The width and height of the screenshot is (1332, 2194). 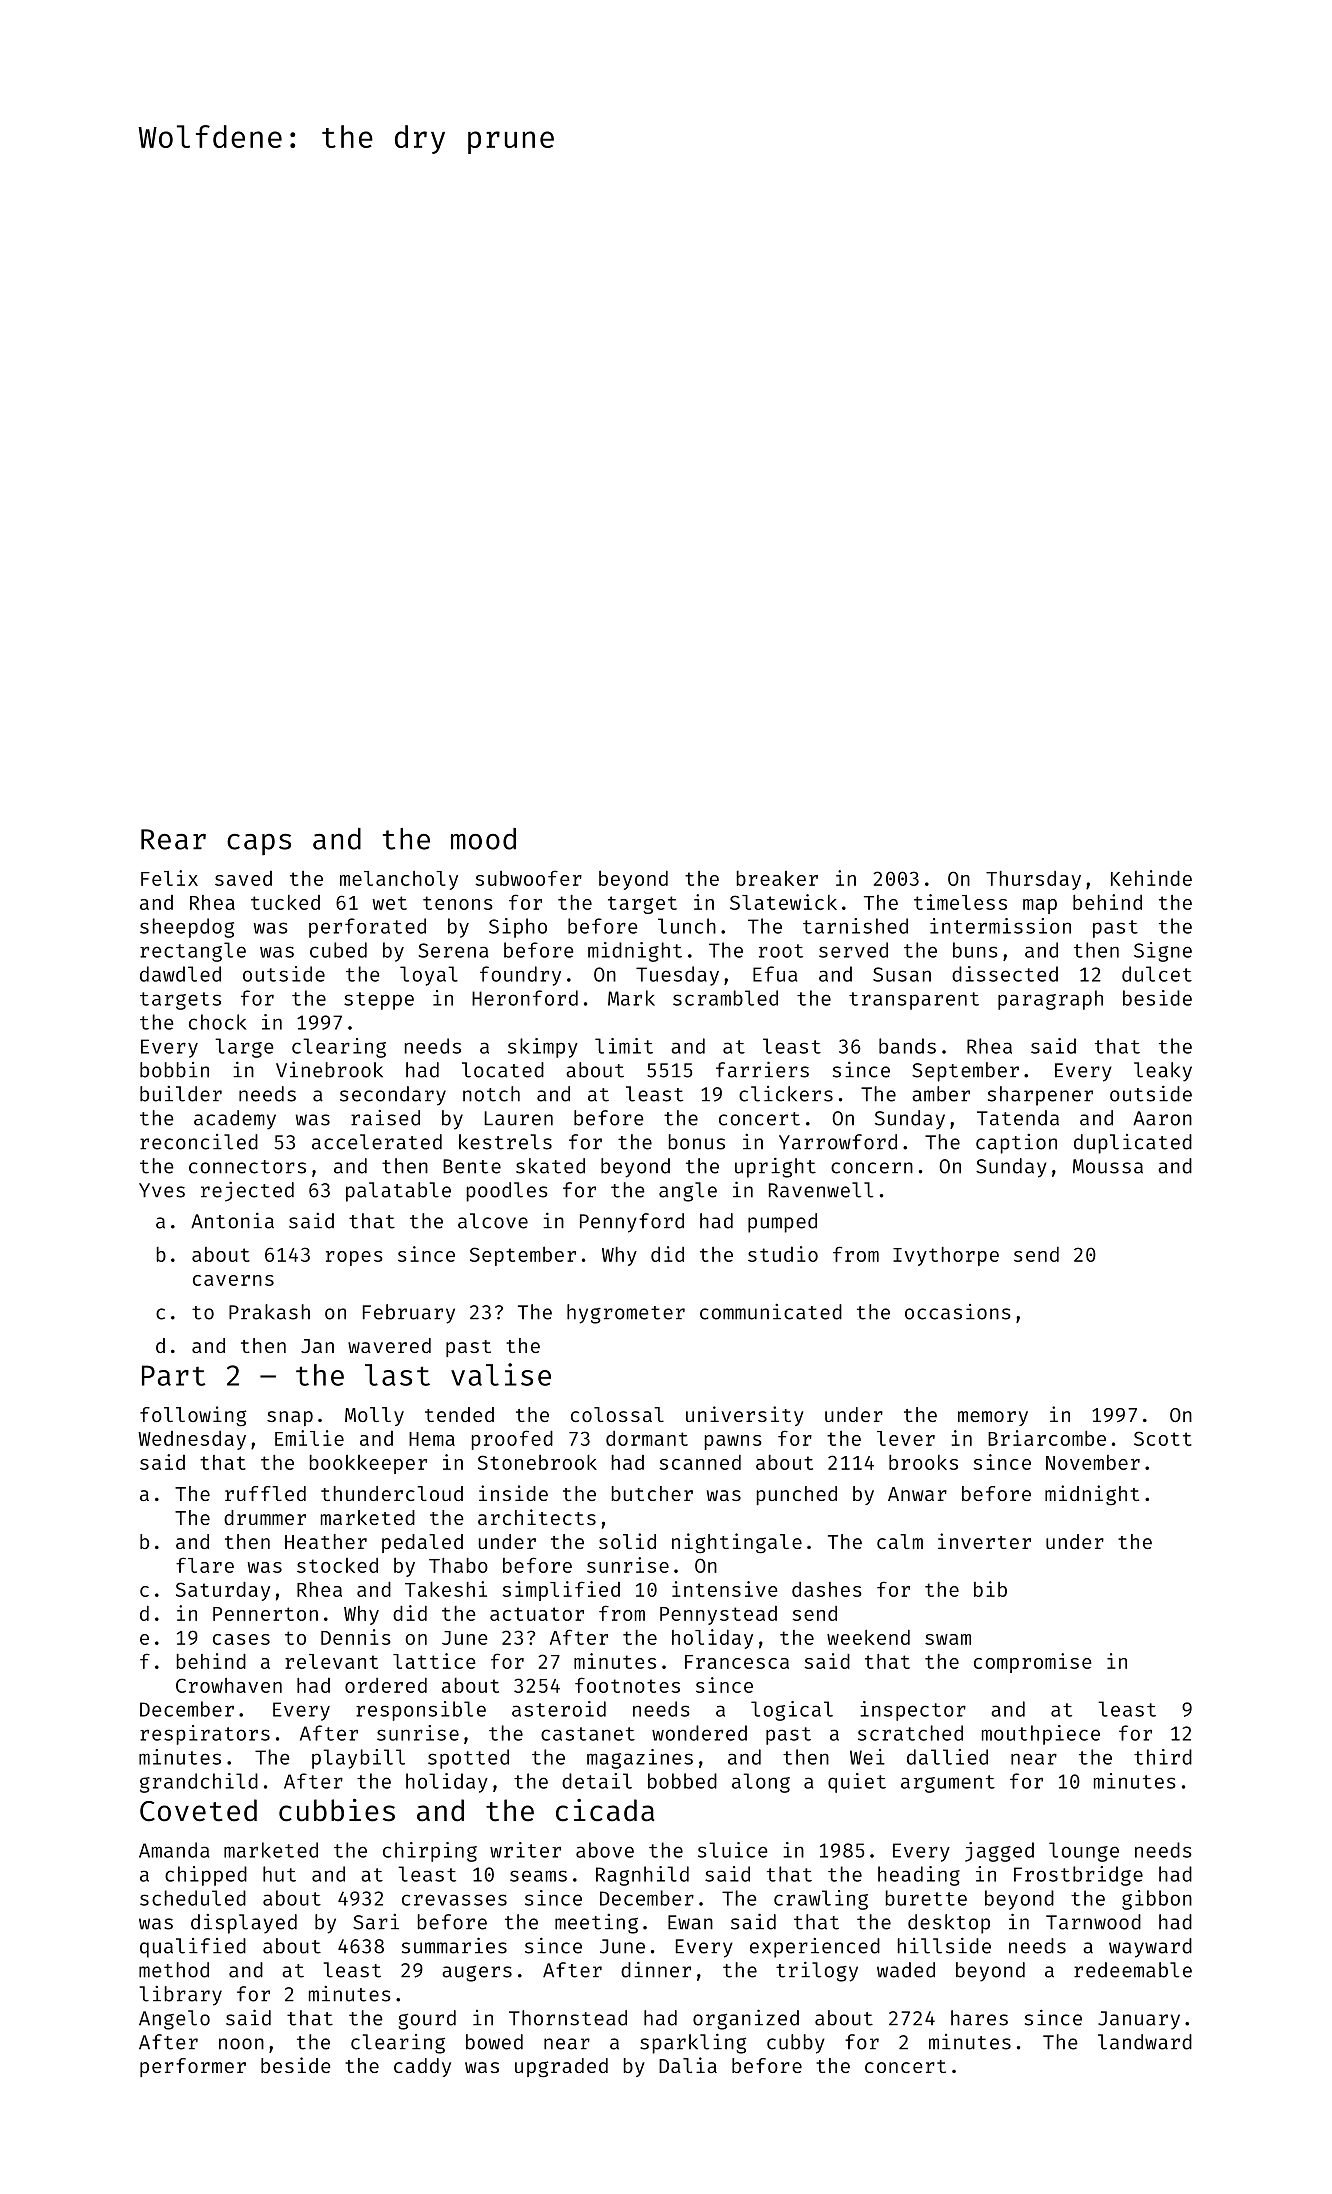 I want to click on Thursday, so click(x=1033, y=880).
